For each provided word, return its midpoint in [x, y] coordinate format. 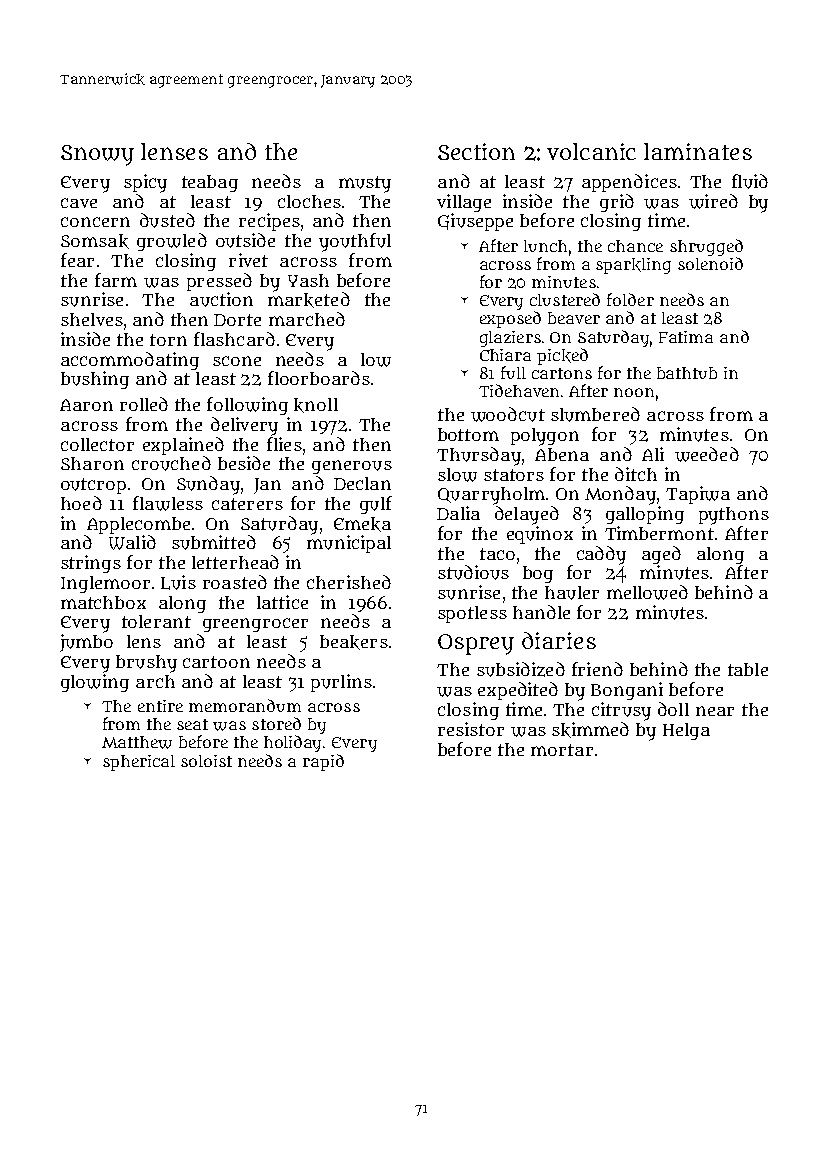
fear [77, 260]
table [748, 669]
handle [541, 612]
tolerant [156, 621]
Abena [562, 454]
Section [476, 151]
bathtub [687, 373]
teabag [210, 183]
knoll [316, 405]
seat [192, 724]
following [247, 406]
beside [244, 463]
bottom [468, 434]
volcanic [591, 151]
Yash [308, 280]
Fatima [686, 337]
